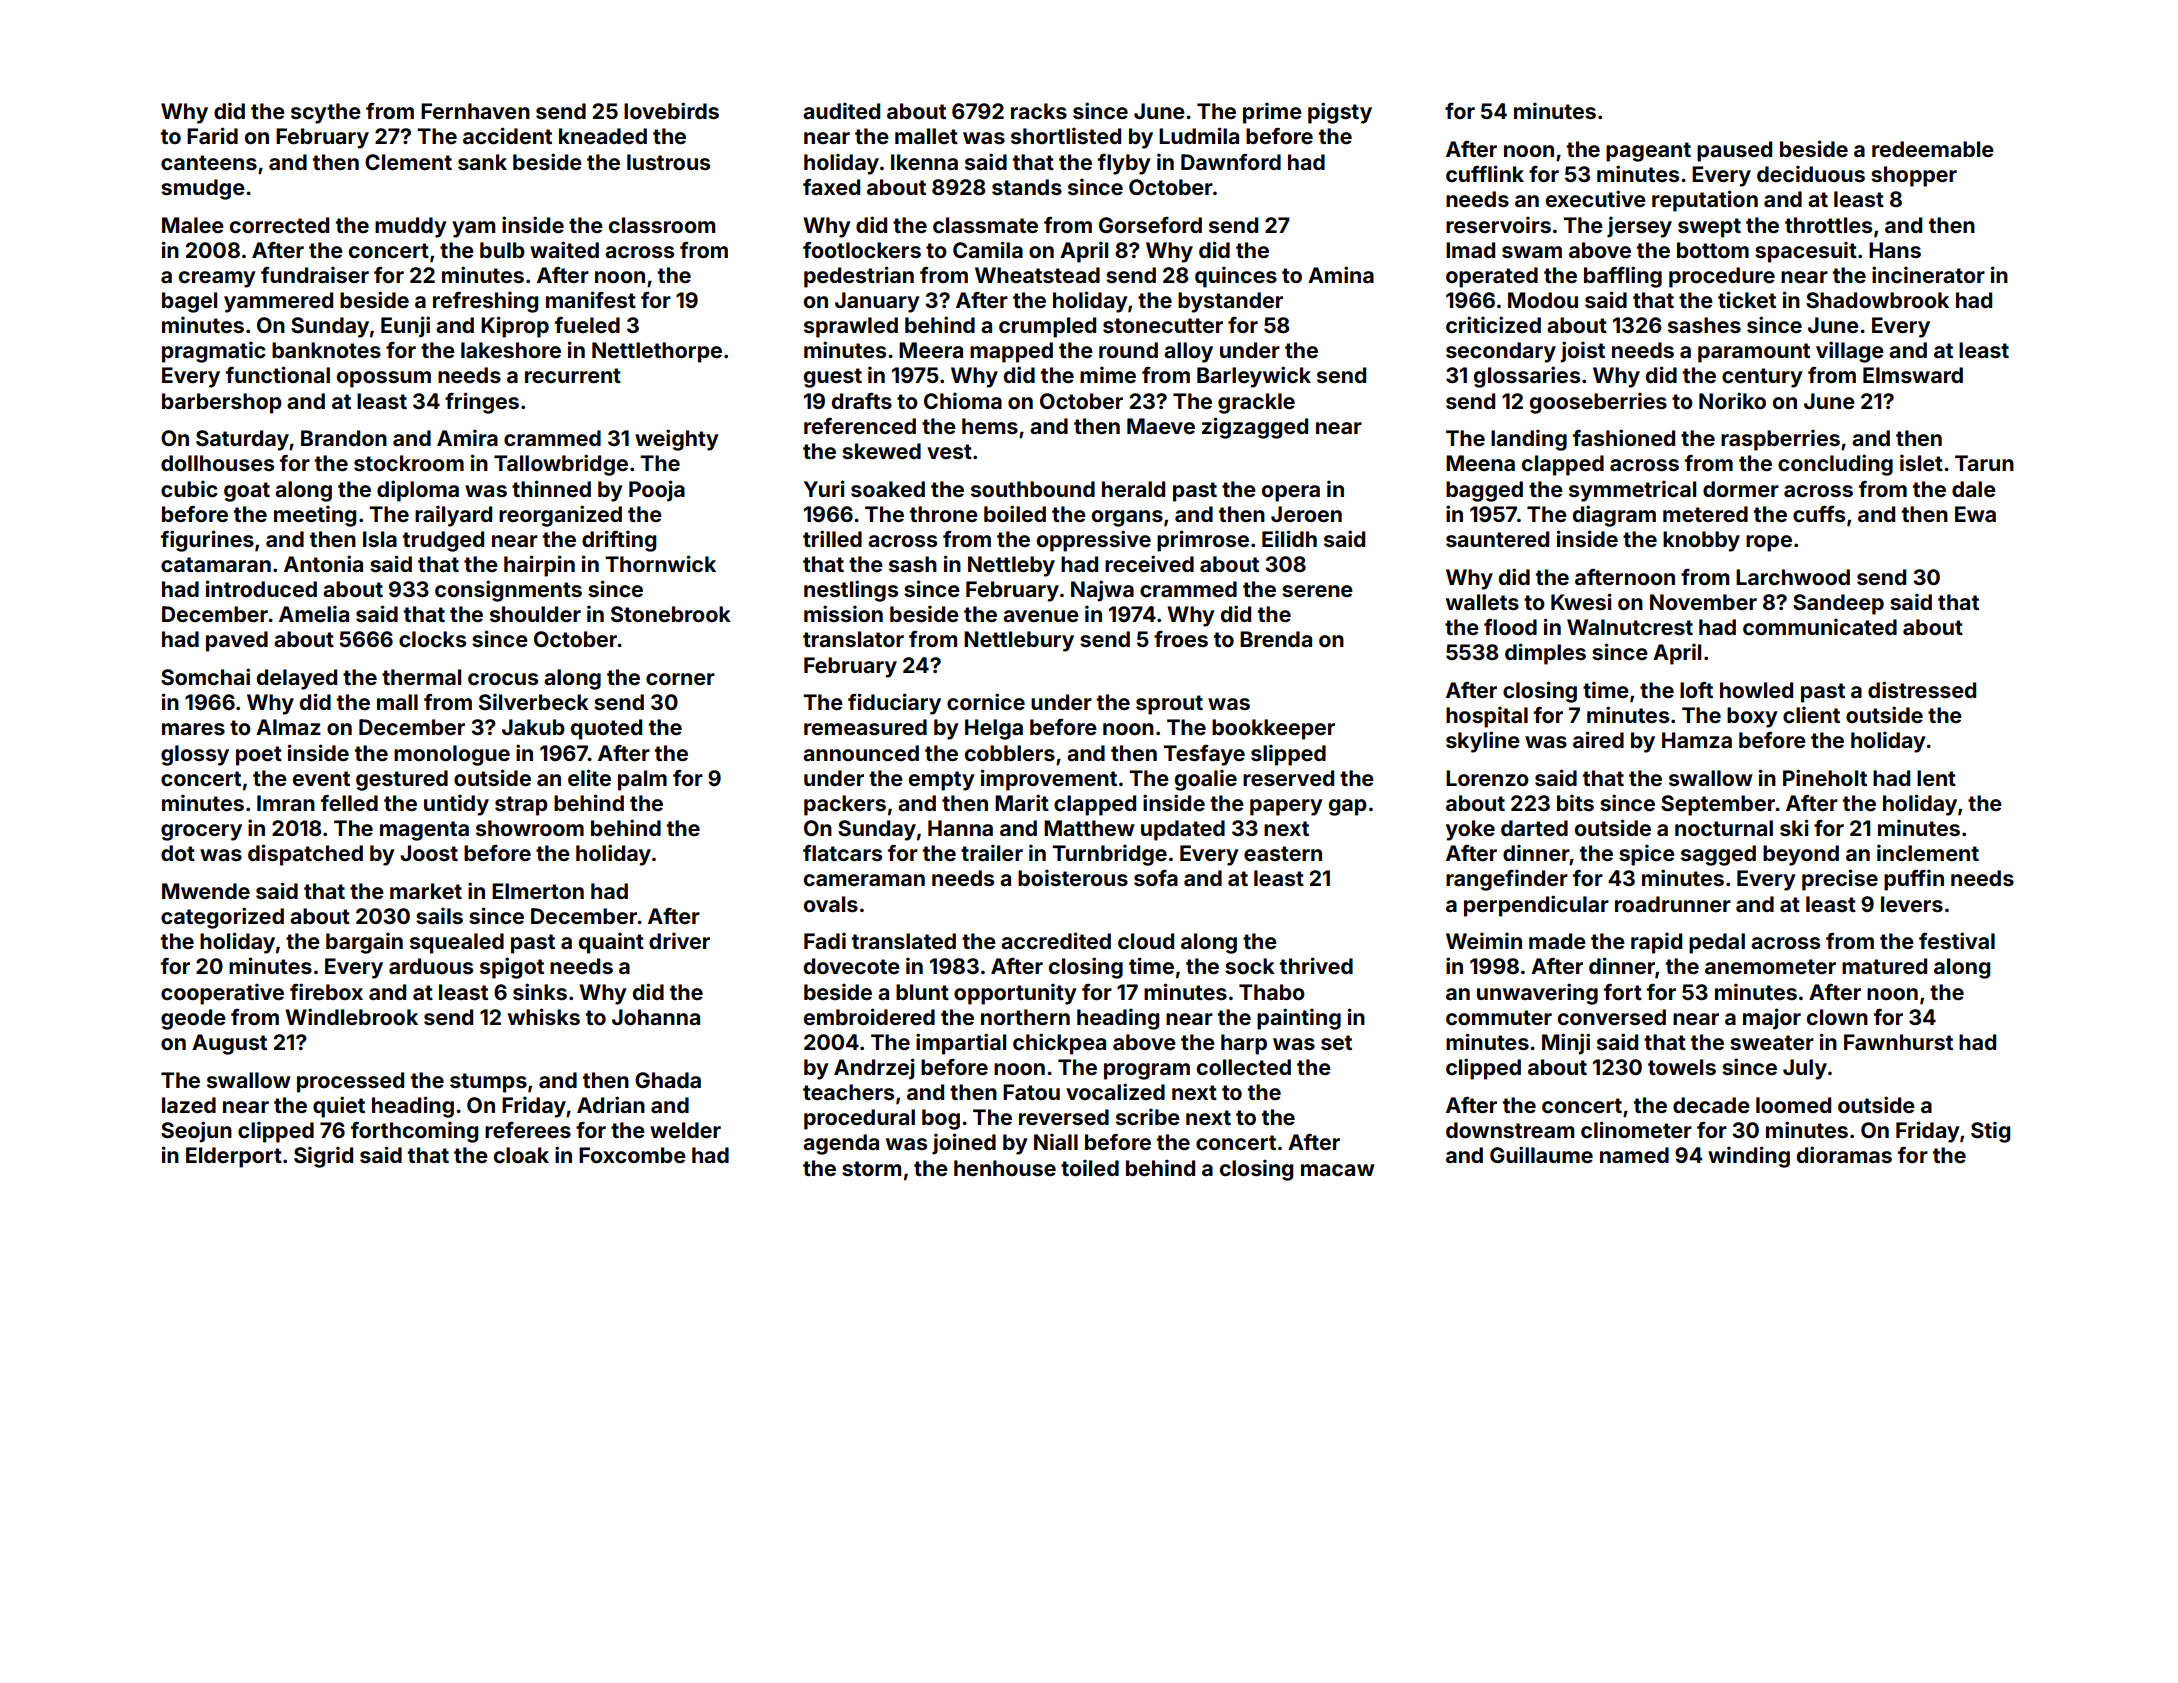 This page has width=2178, height=1683. I want to click on deciduous, so click(1811, 173).
